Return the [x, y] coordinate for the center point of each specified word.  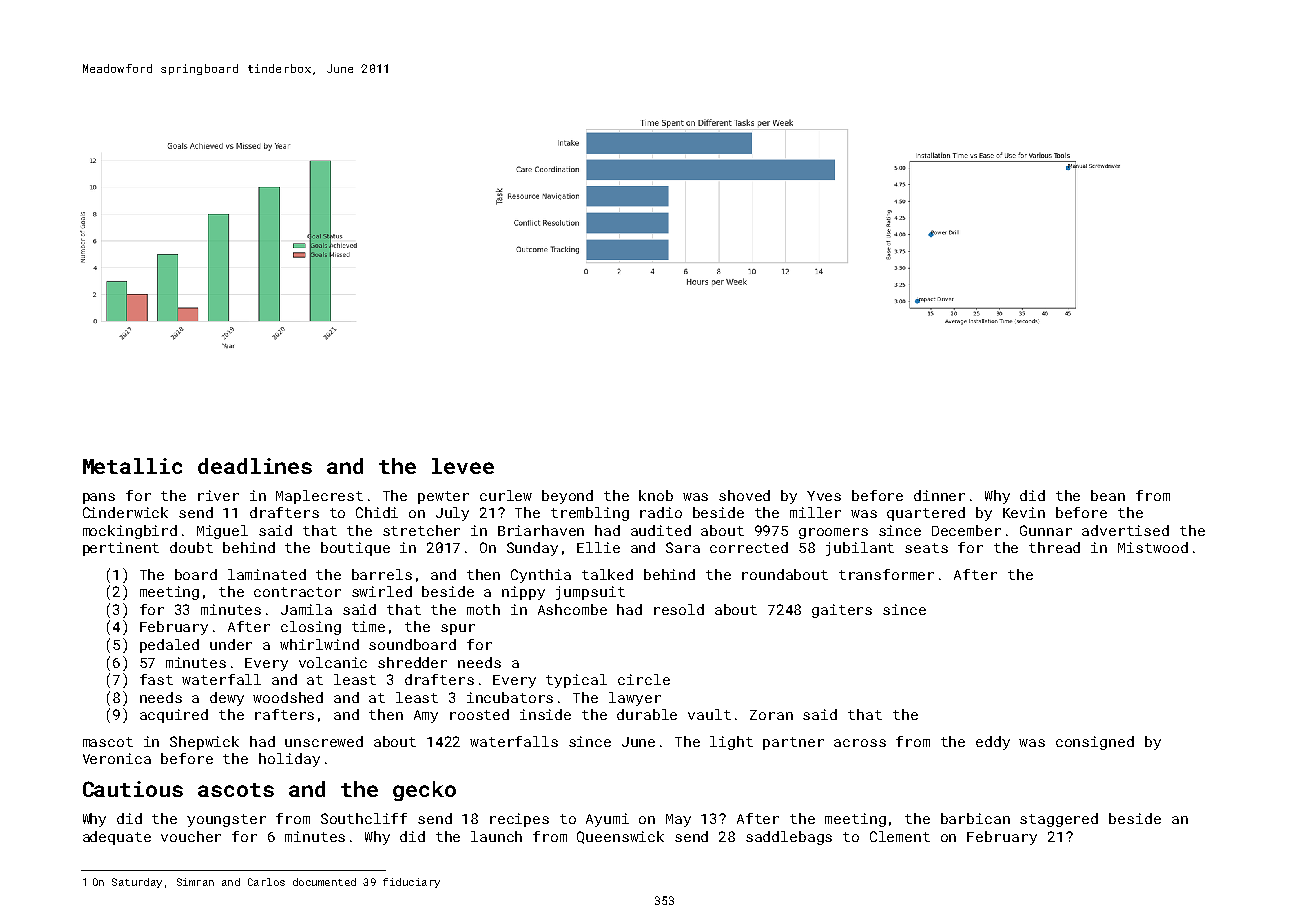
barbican [975, 818]
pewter [443, 497]
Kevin [1024, 512]
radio [661, 512]
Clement [900, 836]
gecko [424, 791]
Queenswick [620, 837]
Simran [195, 882]
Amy [426, 716]
